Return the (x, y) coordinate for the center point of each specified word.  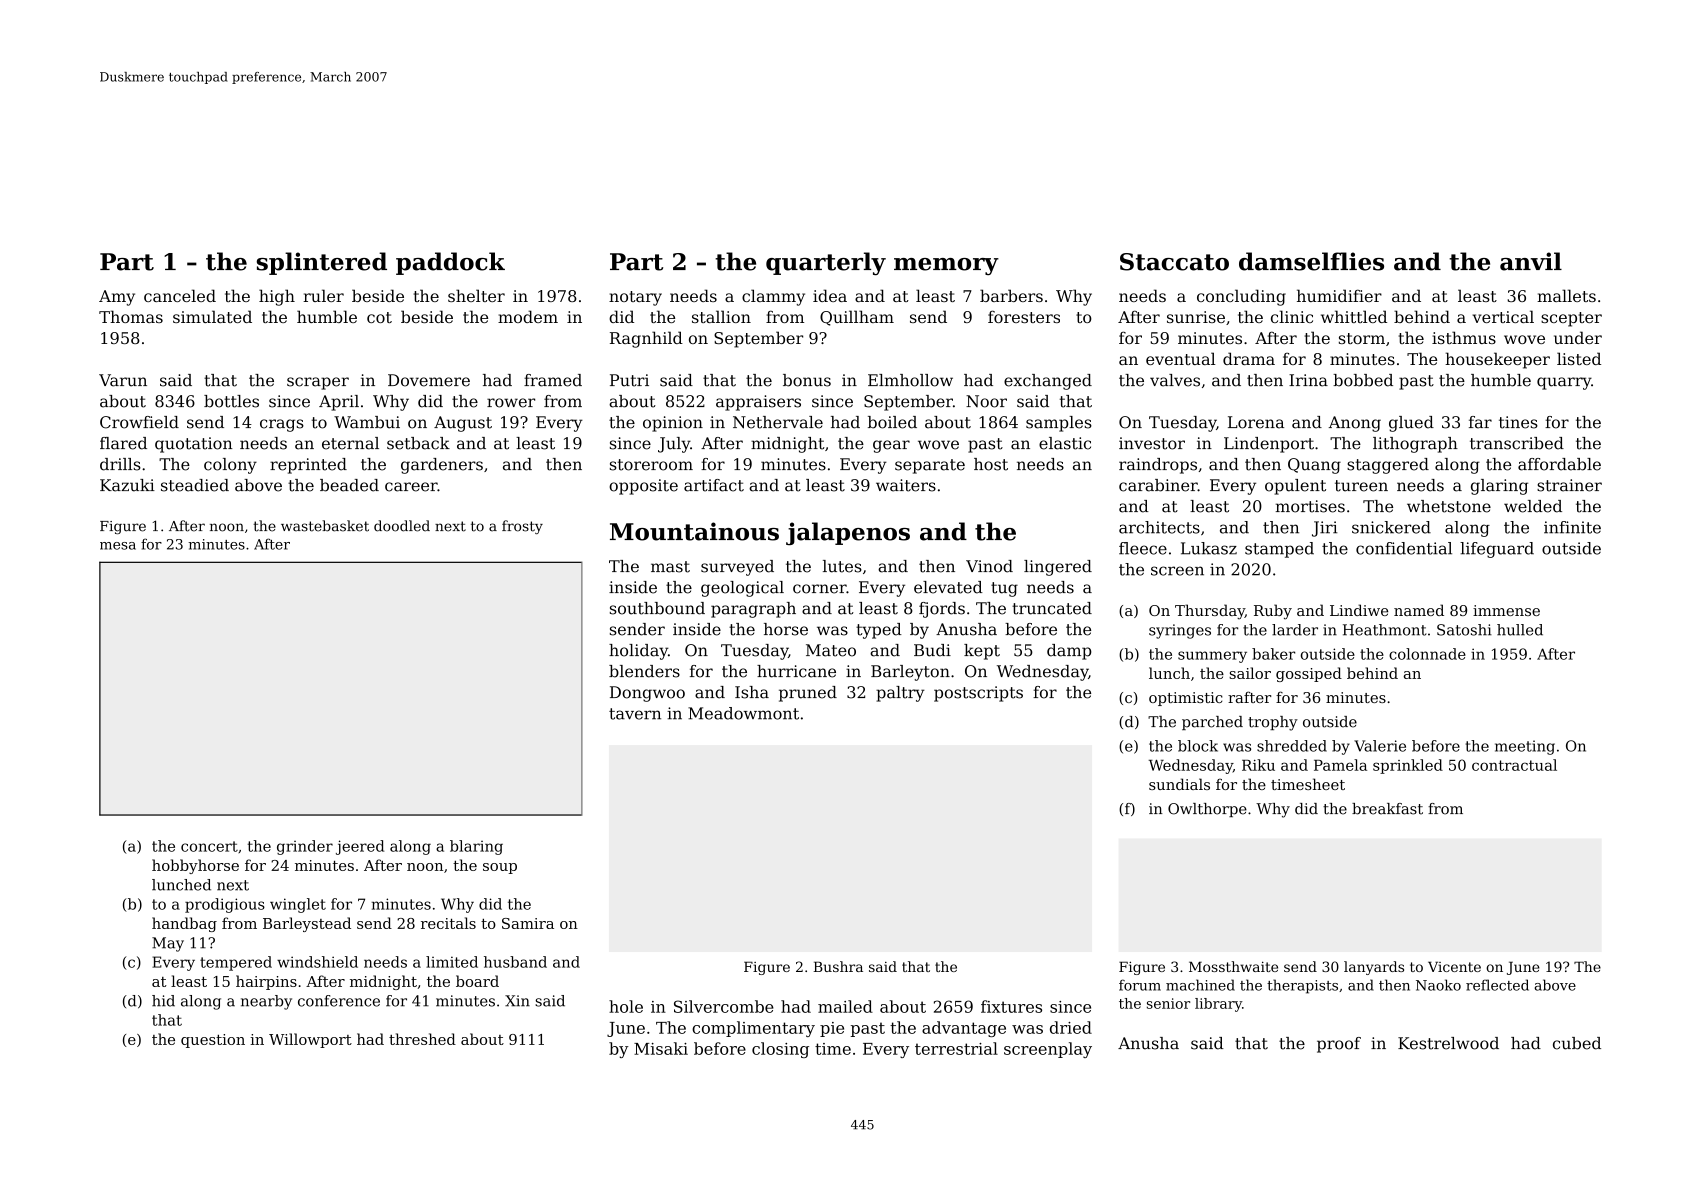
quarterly (826, 263)
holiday (638, 652)
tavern (635, 714)
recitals (448, 923)
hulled (1520, 630)
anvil (1531, 261)
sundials (1179, 784)
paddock (450, 263)
